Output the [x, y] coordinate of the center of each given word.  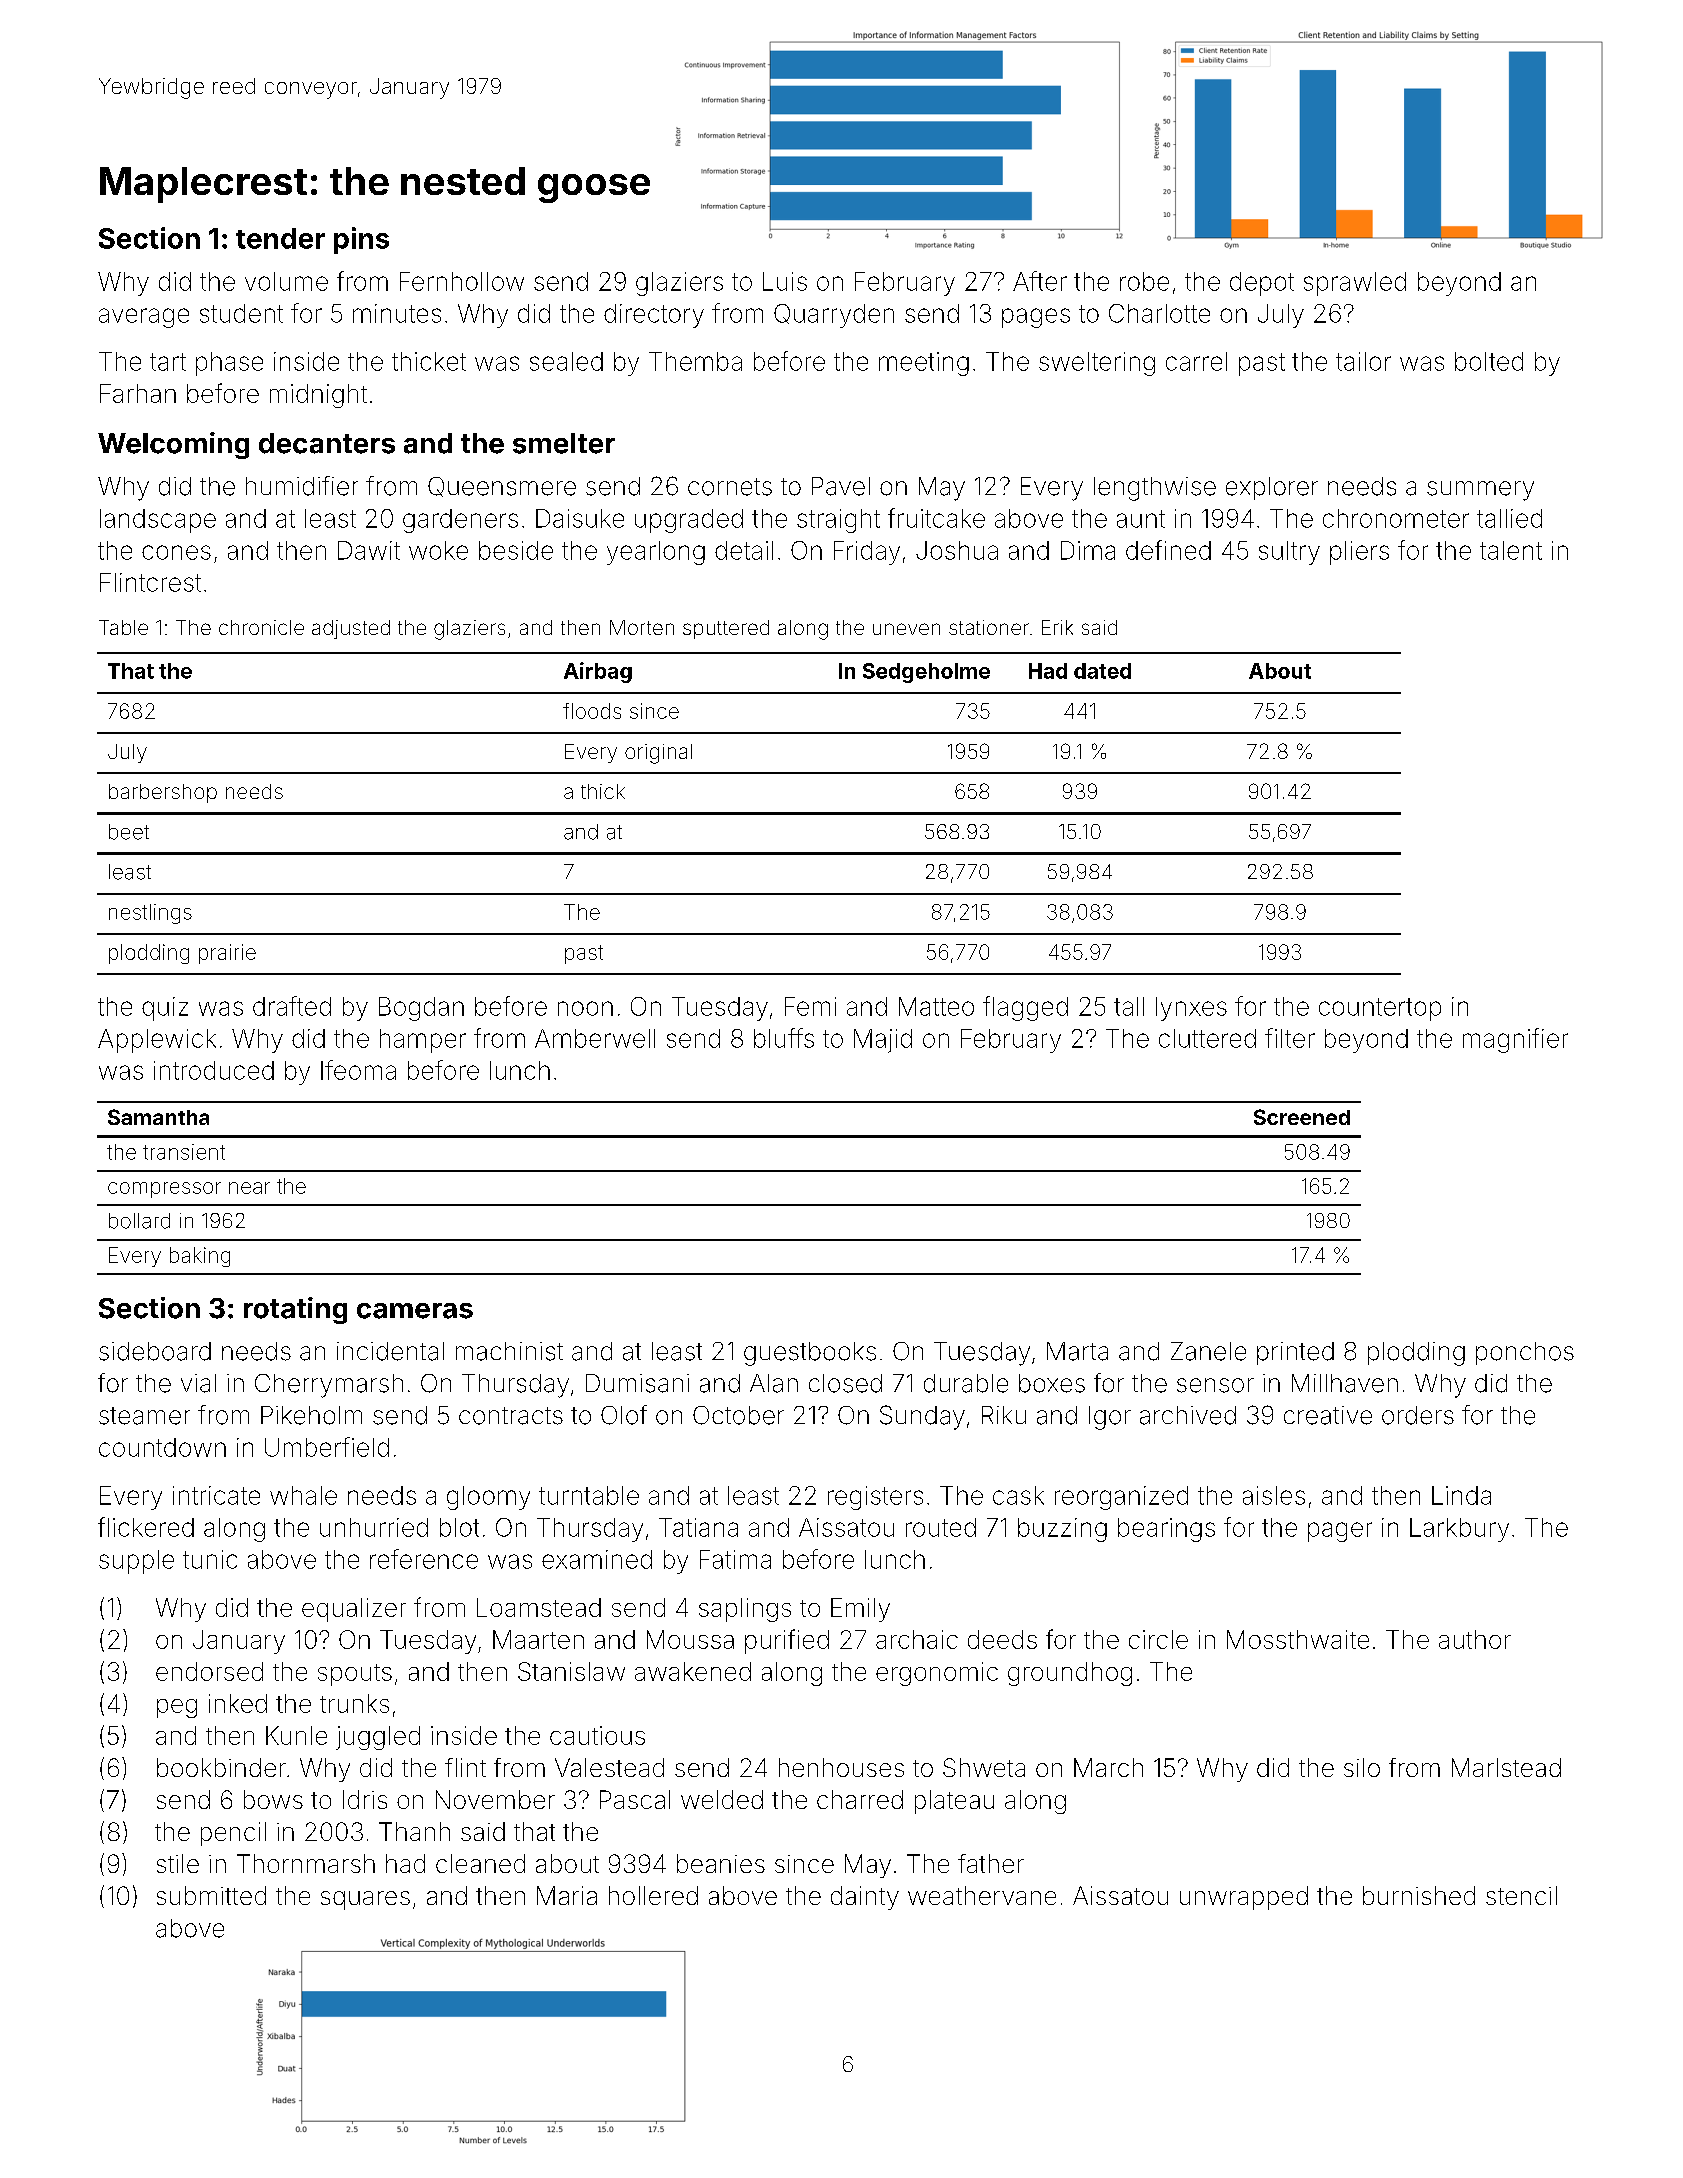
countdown [162, 1447]
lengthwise [1155, 489]
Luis [785, 281]
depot [1262, 284]
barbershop [163, 793]
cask [1018, 1495]
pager [1340, 1532]
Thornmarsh [306, 1863]
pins [361, 240]
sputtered [726, 629]
